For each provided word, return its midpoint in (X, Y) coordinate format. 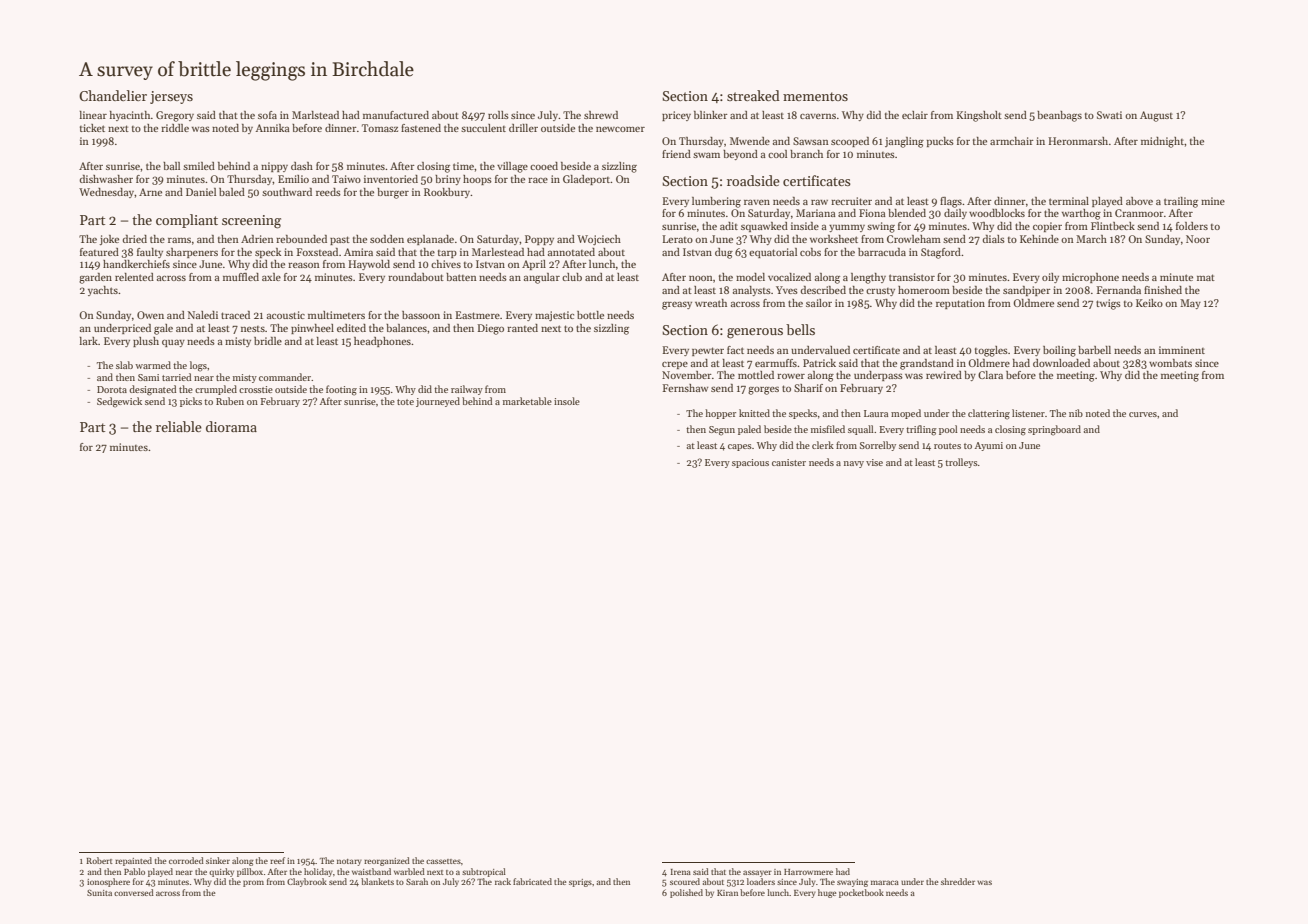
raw (819, 202)
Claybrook (307, 882)
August (1156, 116)
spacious (750, 463)
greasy (677, 305)
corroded (186, 860)
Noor (1198, 239)
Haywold (369, 265)
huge (827, 893)
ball (171, 166)
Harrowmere (808, 872)
